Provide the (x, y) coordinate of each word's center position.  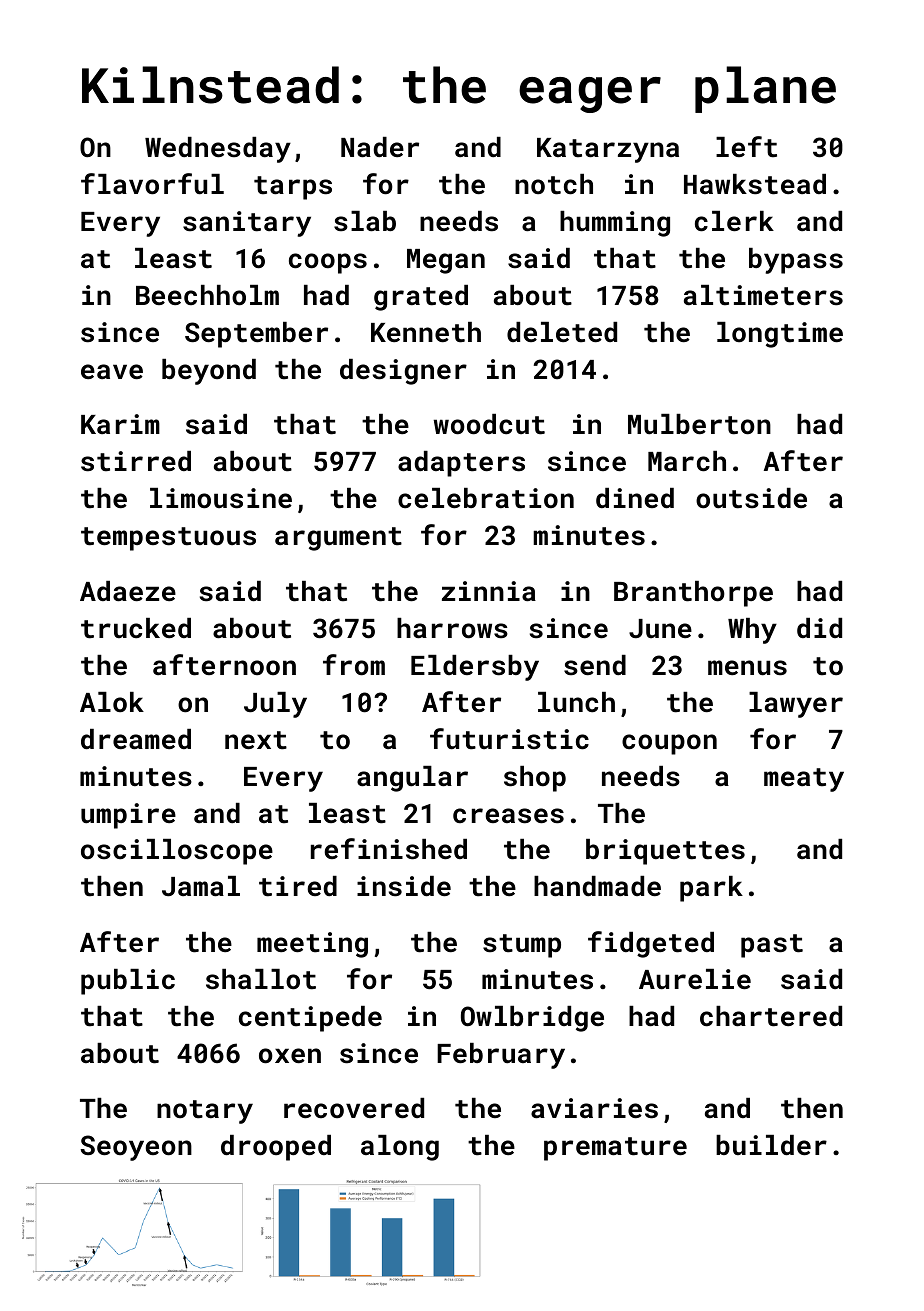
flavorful (152, 184)
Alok (112, 702)
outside (751, 498)
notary (205, 1112)
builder (771, 1145)
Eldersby (475, 668)
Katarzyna (608, 150)
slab (365, 221)
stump (522, 946)
